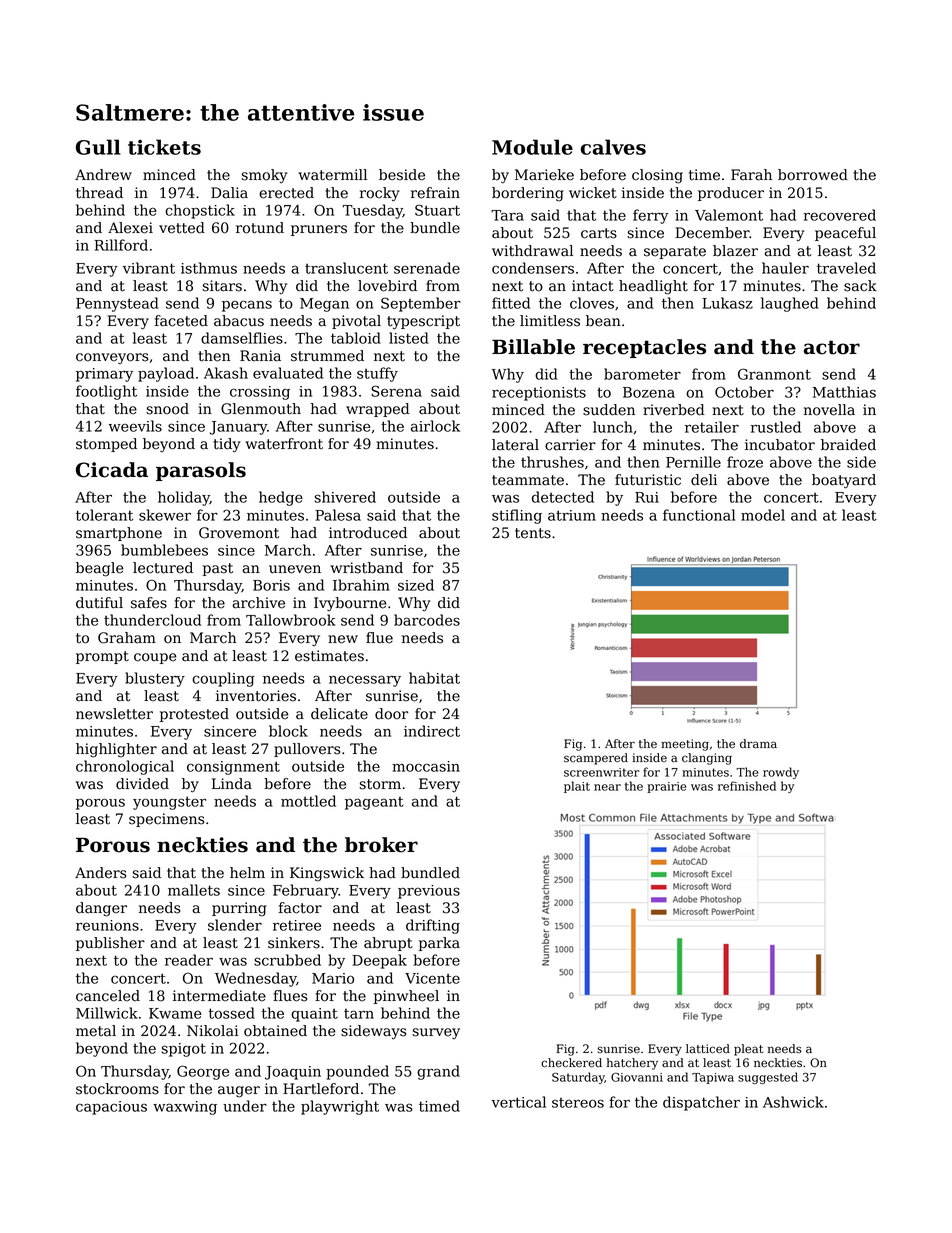 The width and height of the screenshot is (952, 1233). What do you see at coordinates (532, 147) in the screenshot?
I see `Module` at bounding box center [532, 147].
